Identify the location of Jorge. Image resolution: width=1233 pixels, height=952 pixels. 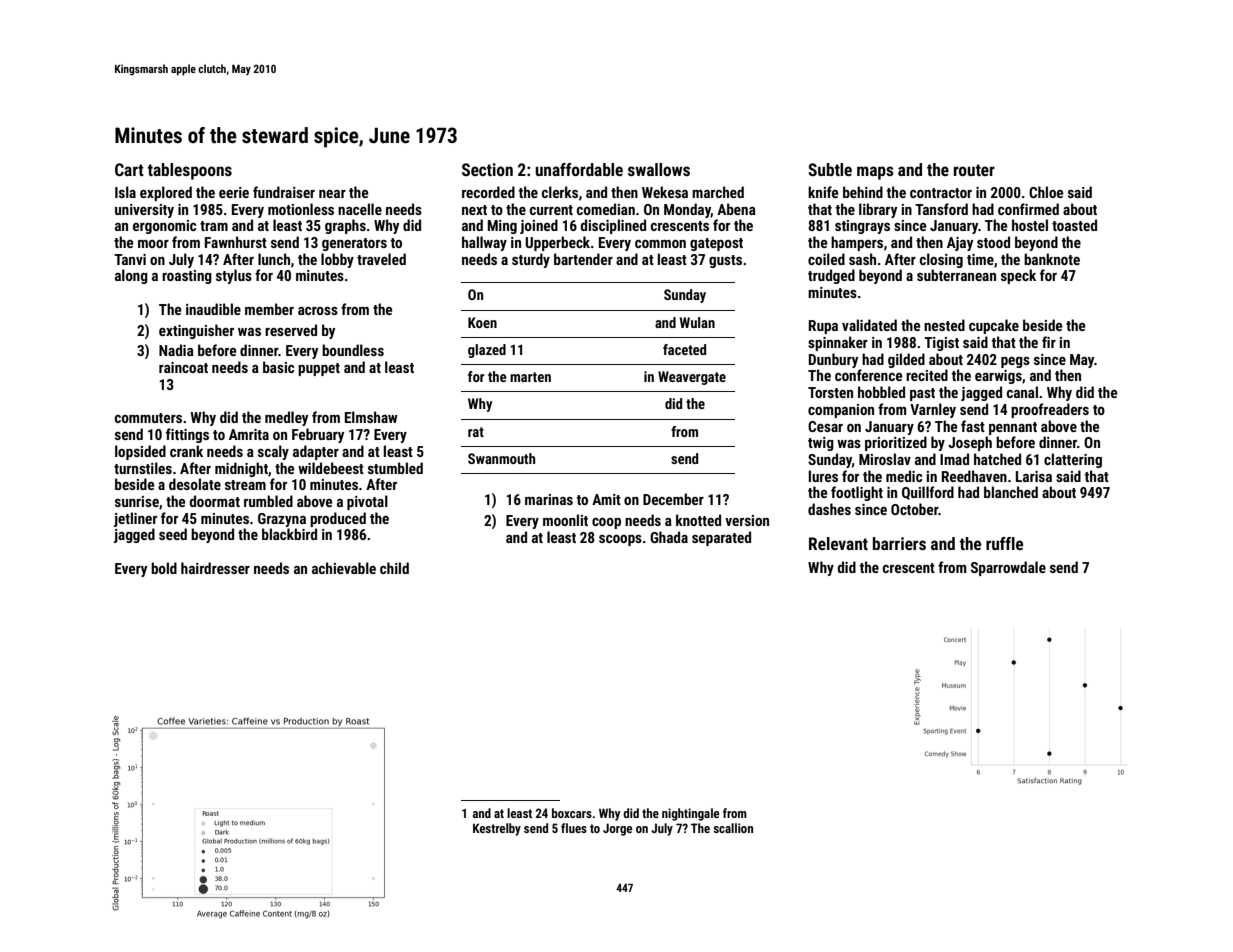
(617, 829).
